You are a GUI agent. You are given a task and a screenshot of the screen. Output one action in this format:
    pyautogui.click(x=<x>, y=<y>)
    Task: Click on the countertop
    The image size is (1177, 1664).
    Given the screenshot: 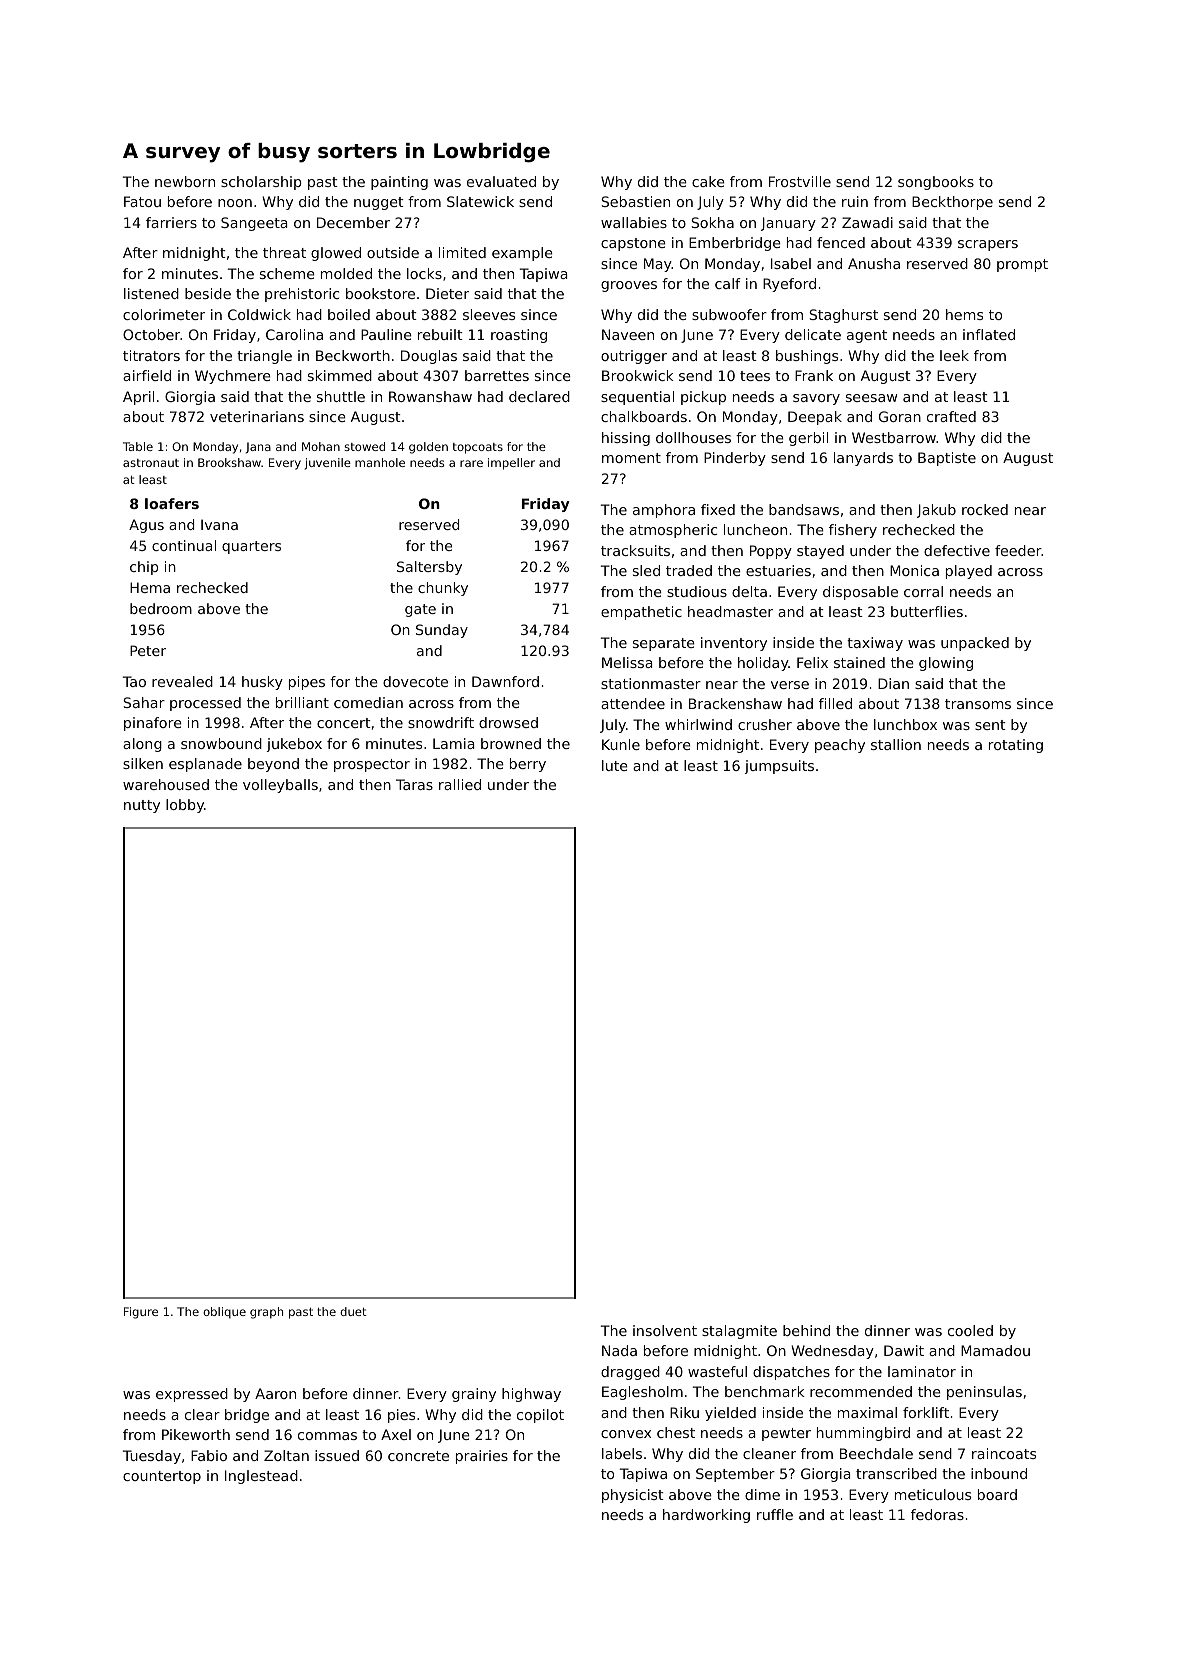 What is the action you would take?
    pyautogui.click(x=162, y=1477)
